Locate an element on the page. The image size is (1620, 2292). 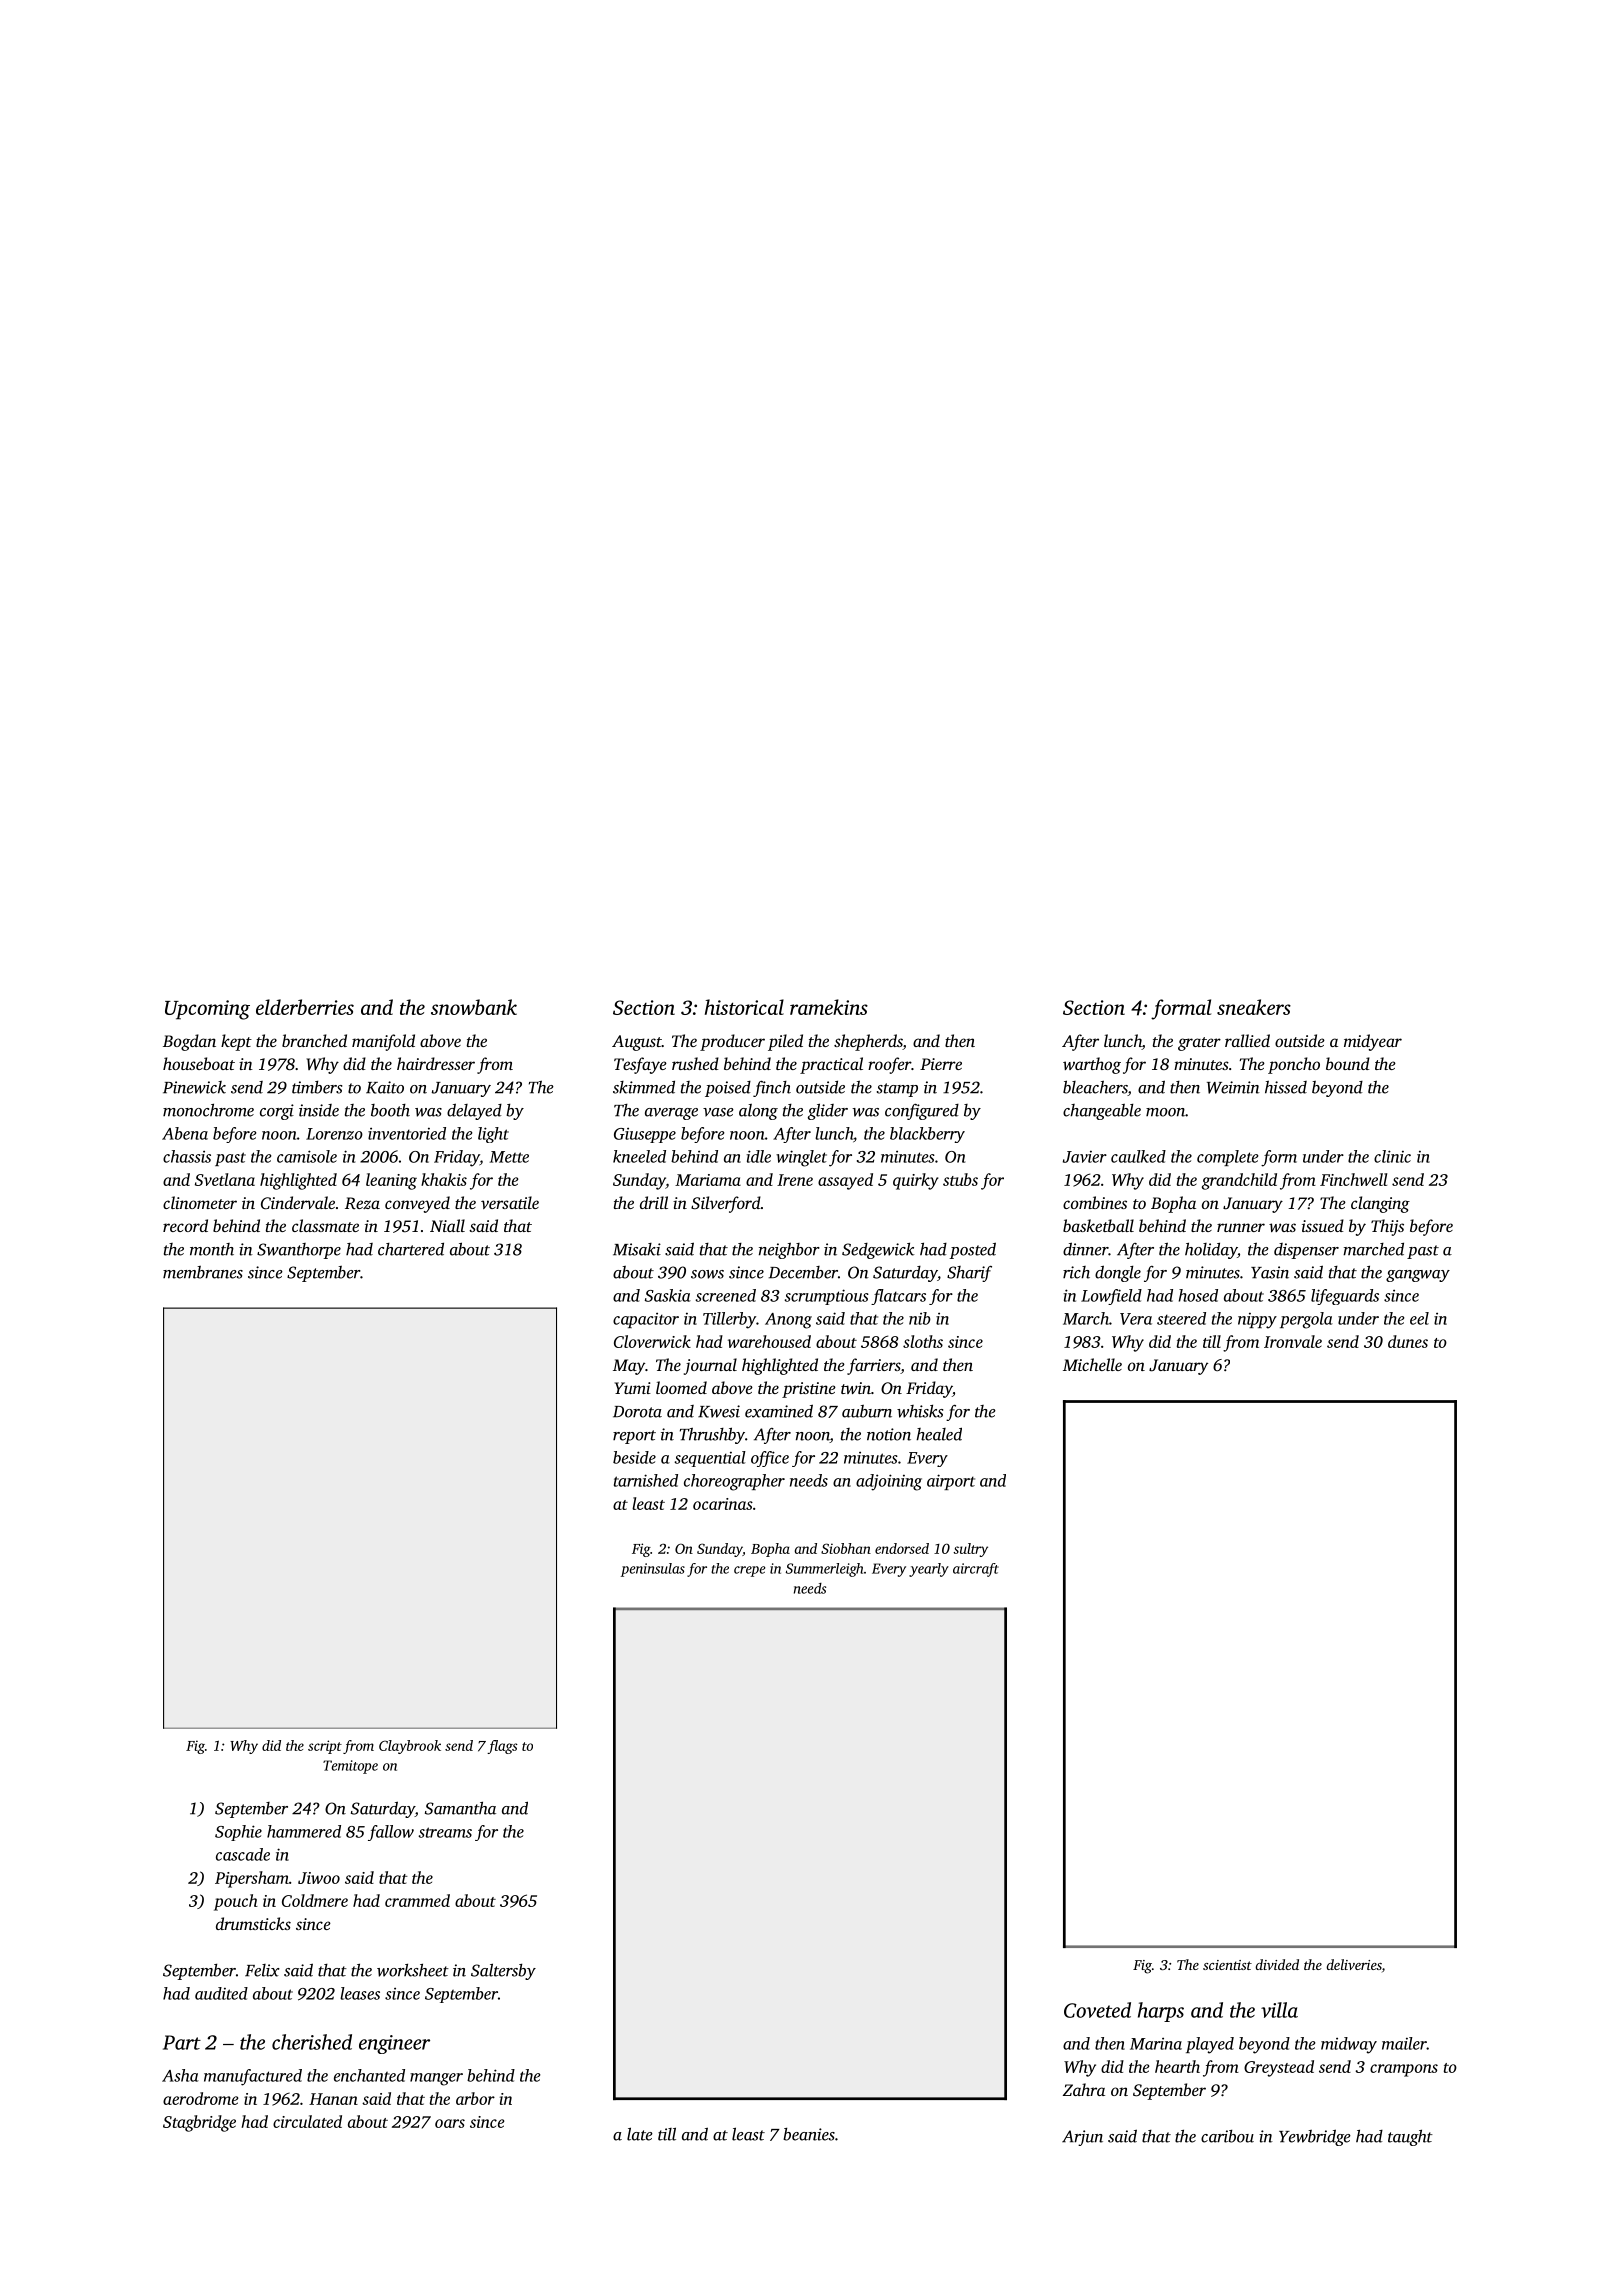
script is located at coordinates (325, 1747).
